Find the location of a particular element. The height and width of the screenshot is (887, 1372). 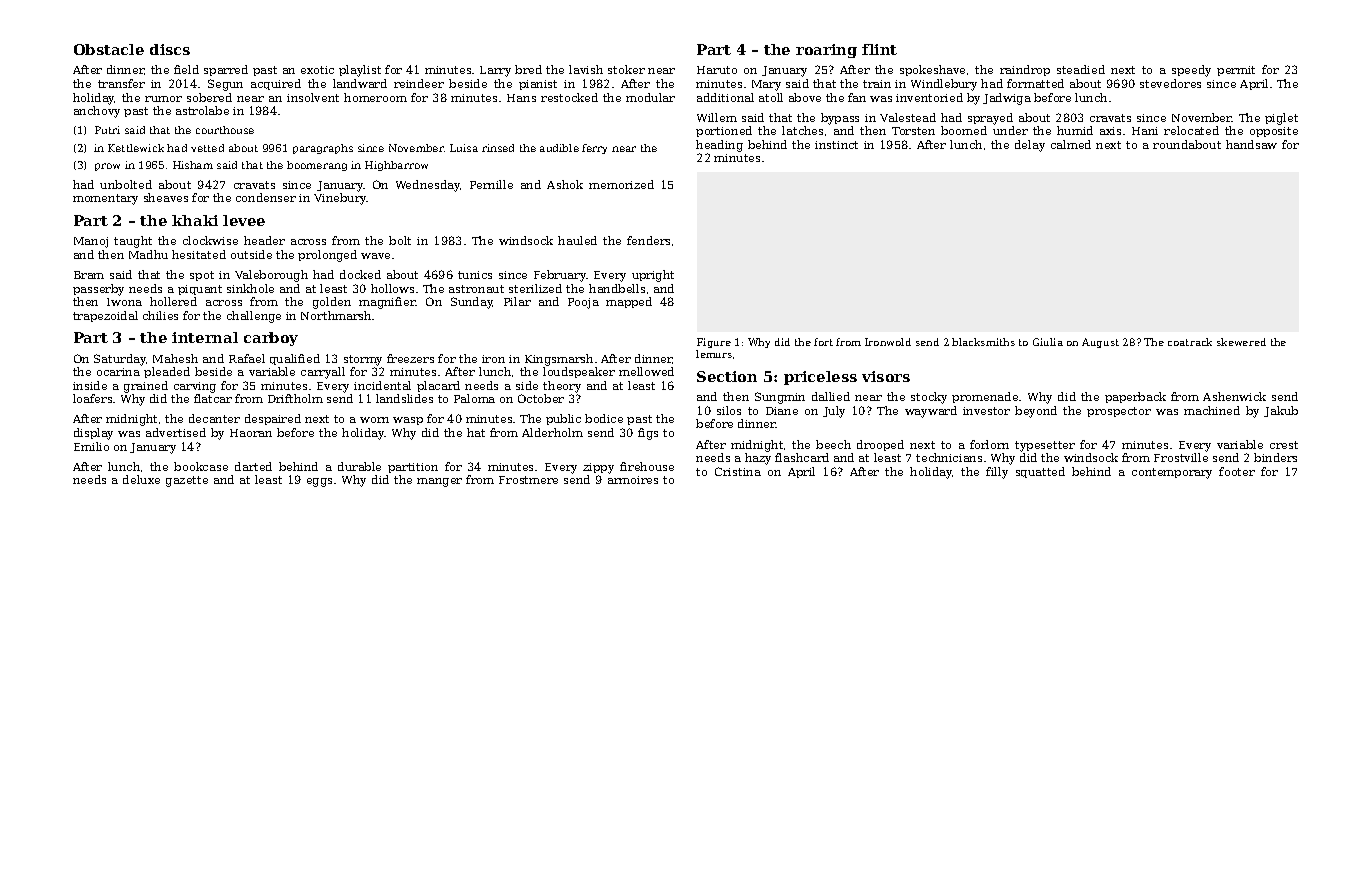

mapped is located at coordinates (629, 302).
